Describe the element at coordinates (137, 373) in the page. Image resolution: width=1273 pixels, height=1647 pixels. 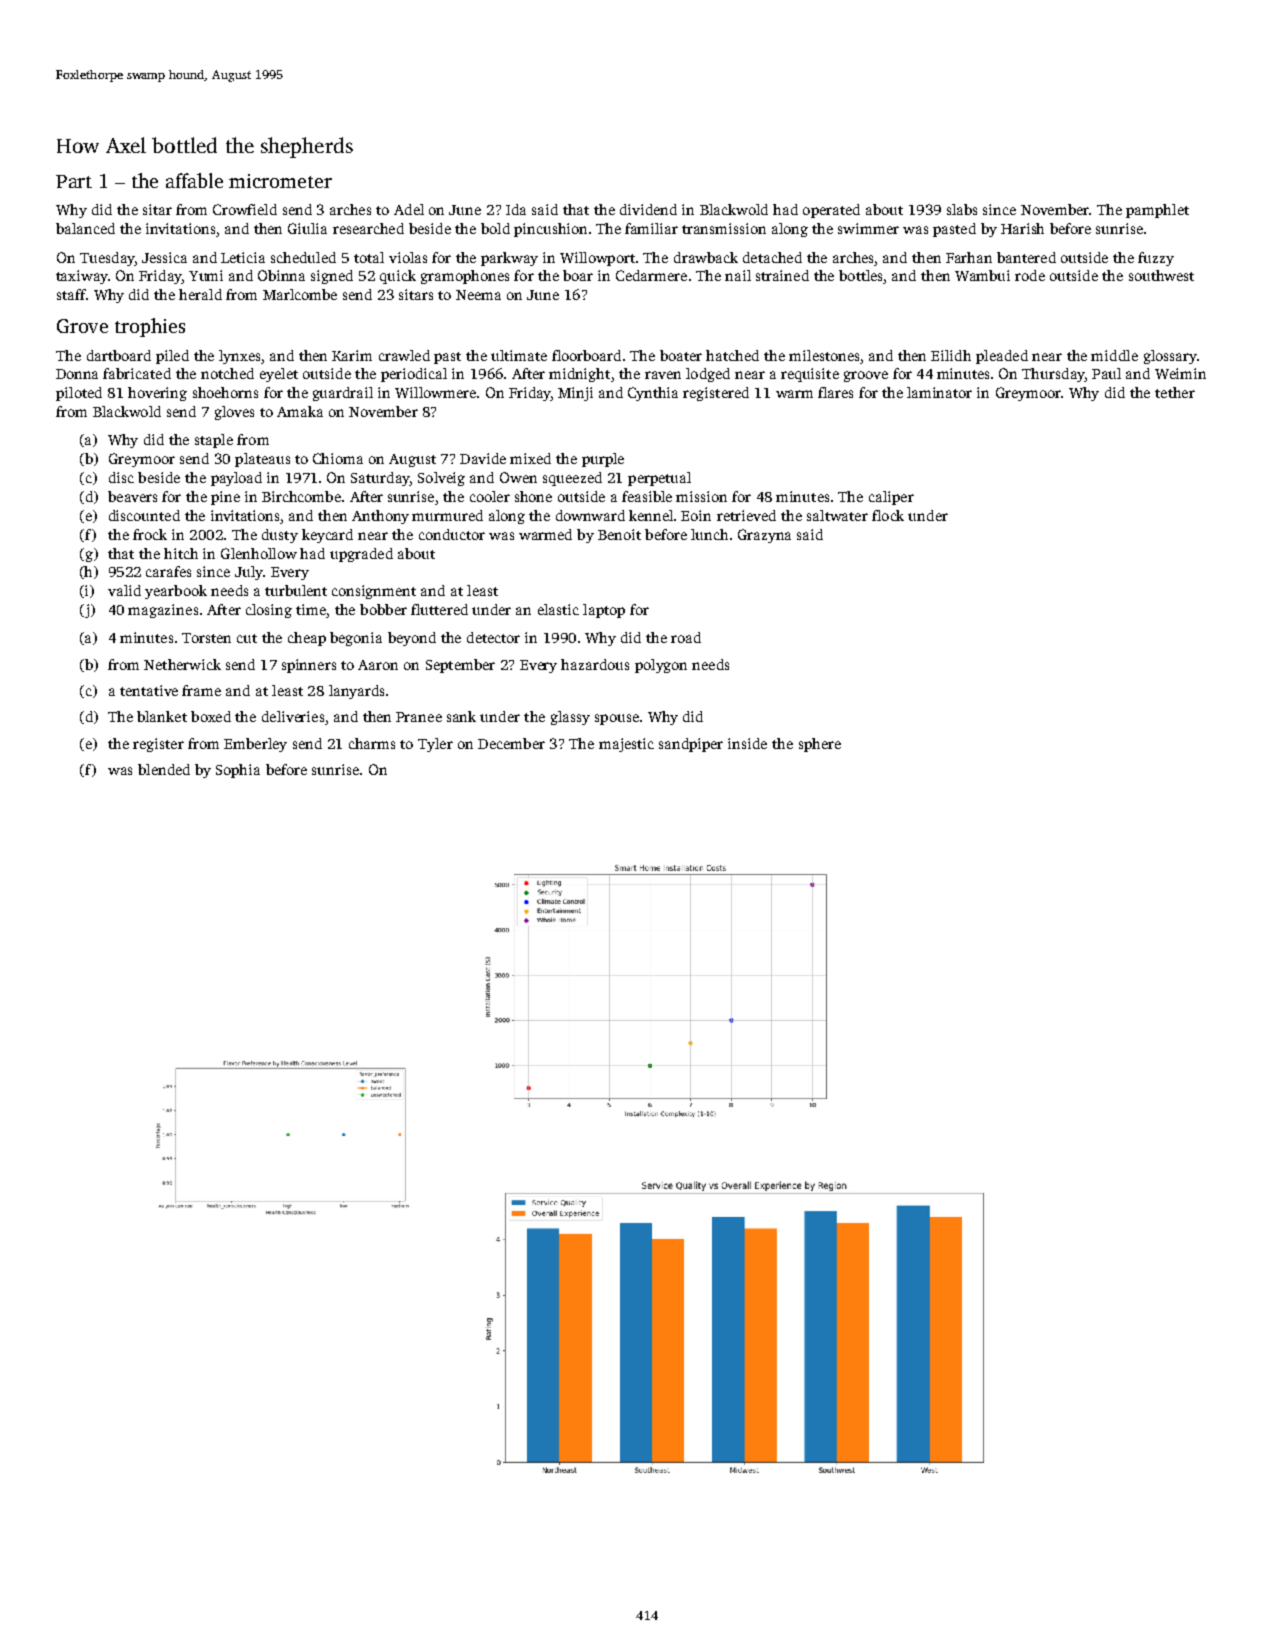
I see `fabricated` at that location.
